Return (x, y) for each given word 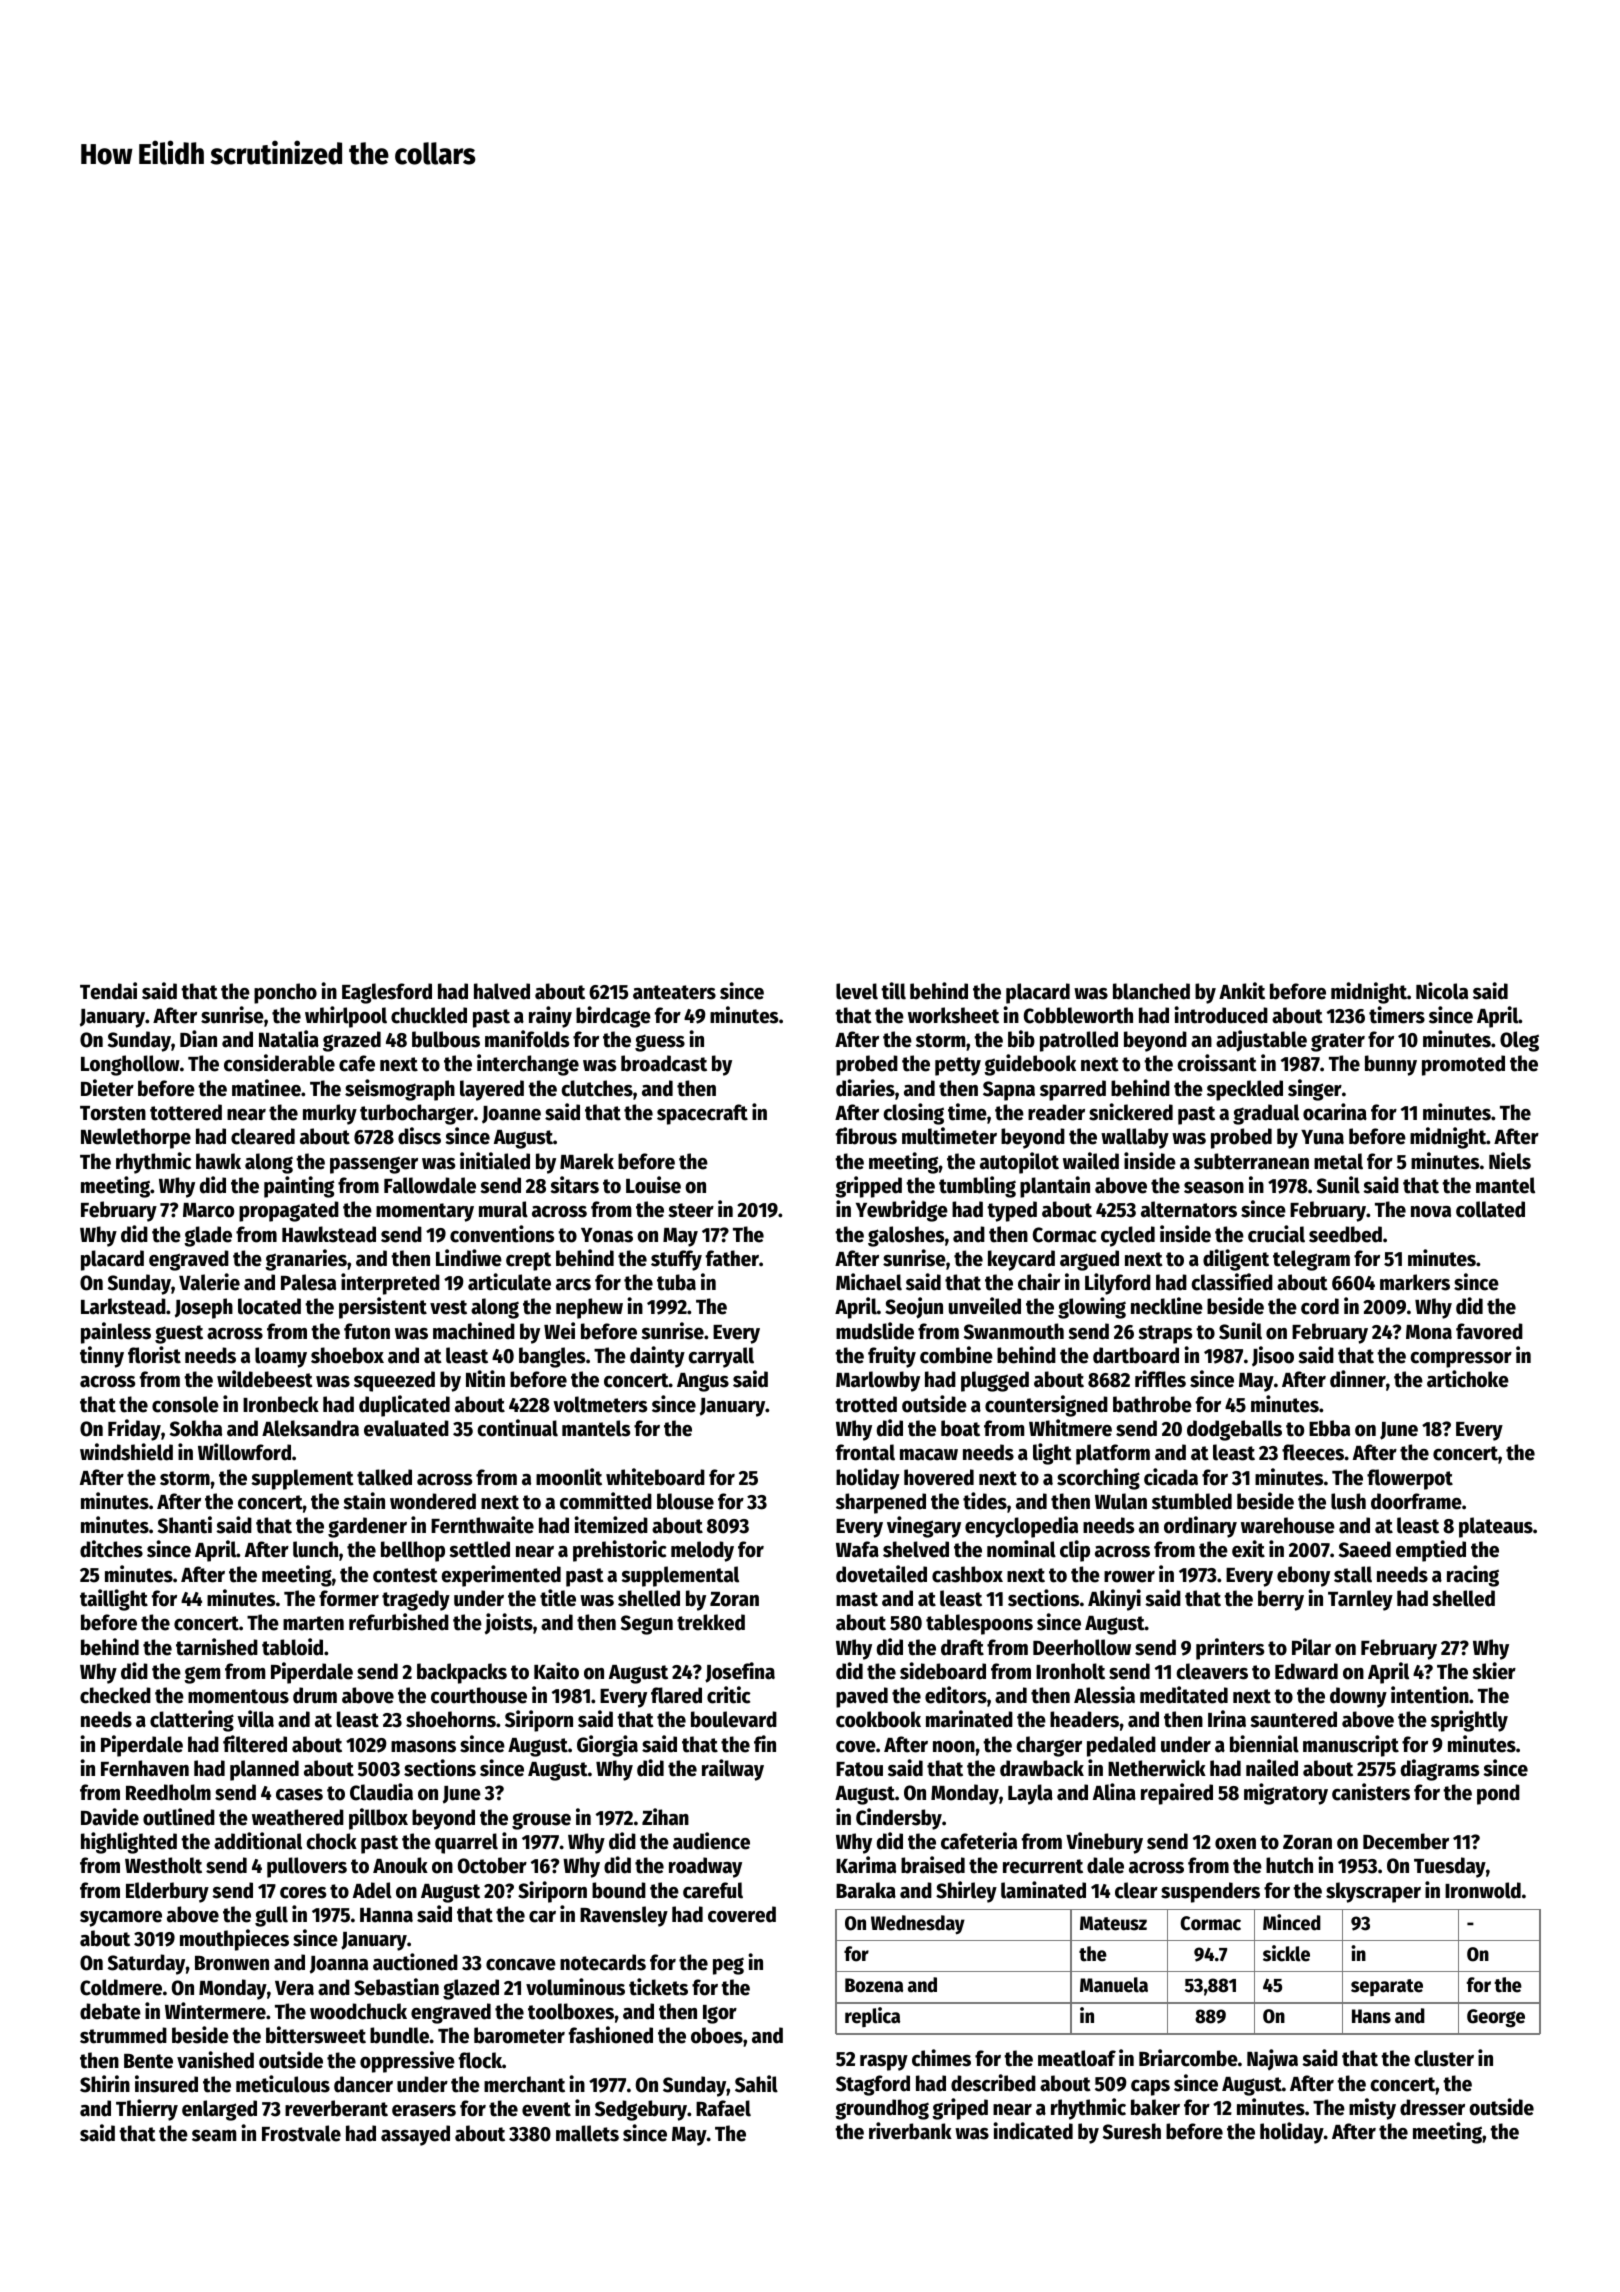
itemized (611, 1525)
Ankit (1242, 991)
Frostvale (301, 2133)
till (893, 991)
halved (502, 991)
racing (1473, 1576)
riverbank (910, 2131)
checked (115, 1695)
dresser (1432, 2107)
